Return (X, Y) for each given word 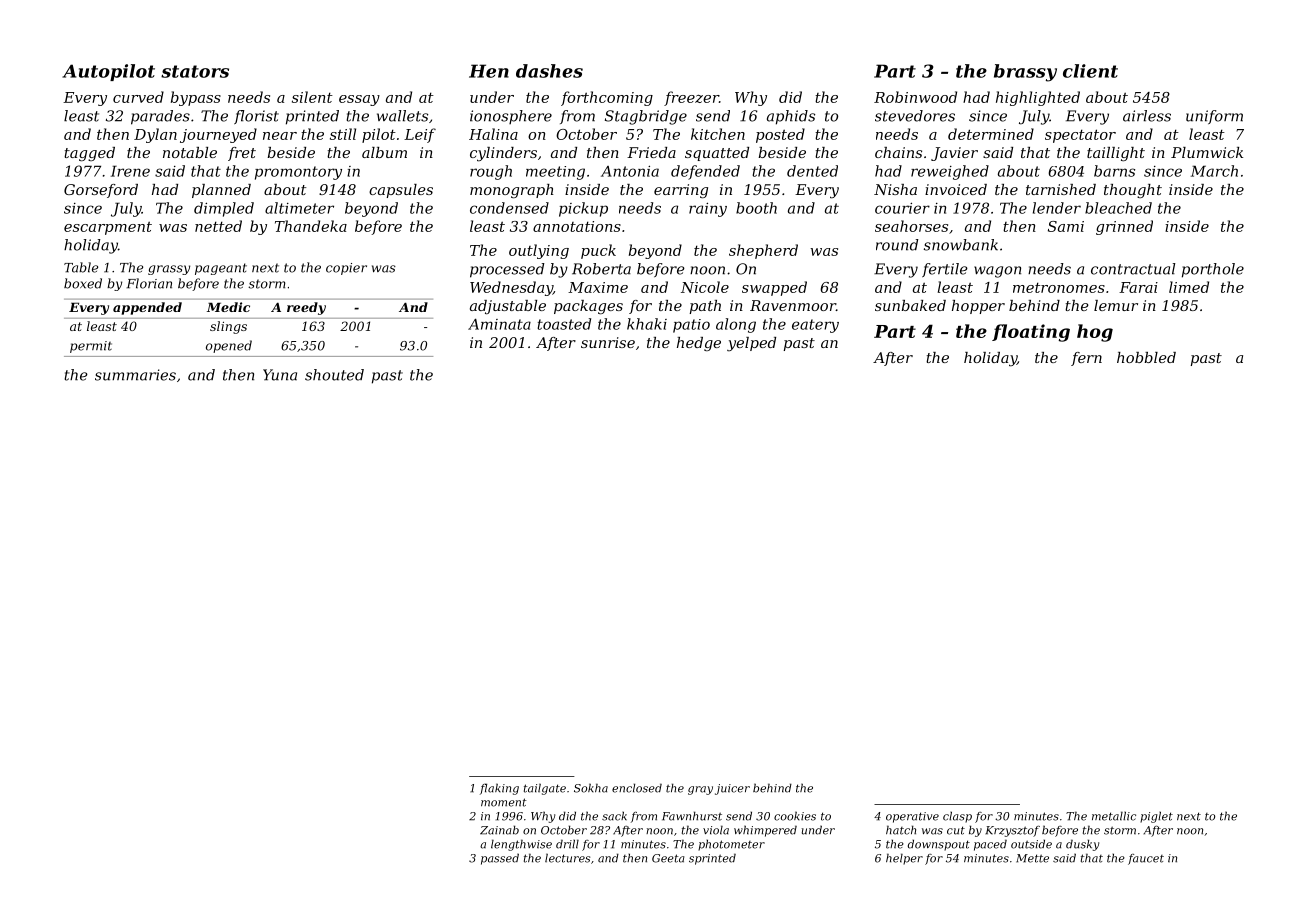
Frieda (651, 152)
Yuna (280, 375)
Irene (130, 171)
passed (500, 859)
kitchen (718, 134)
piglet (1156, 817)
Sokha (591, 788)
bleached (1118, 208)
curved (138, 97)
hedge (699, 344)
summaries (135, 375)
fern (1086, 359)
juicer (732, 789)
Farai (1138, 287)
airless (1147, 116)
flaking (499, 789)
